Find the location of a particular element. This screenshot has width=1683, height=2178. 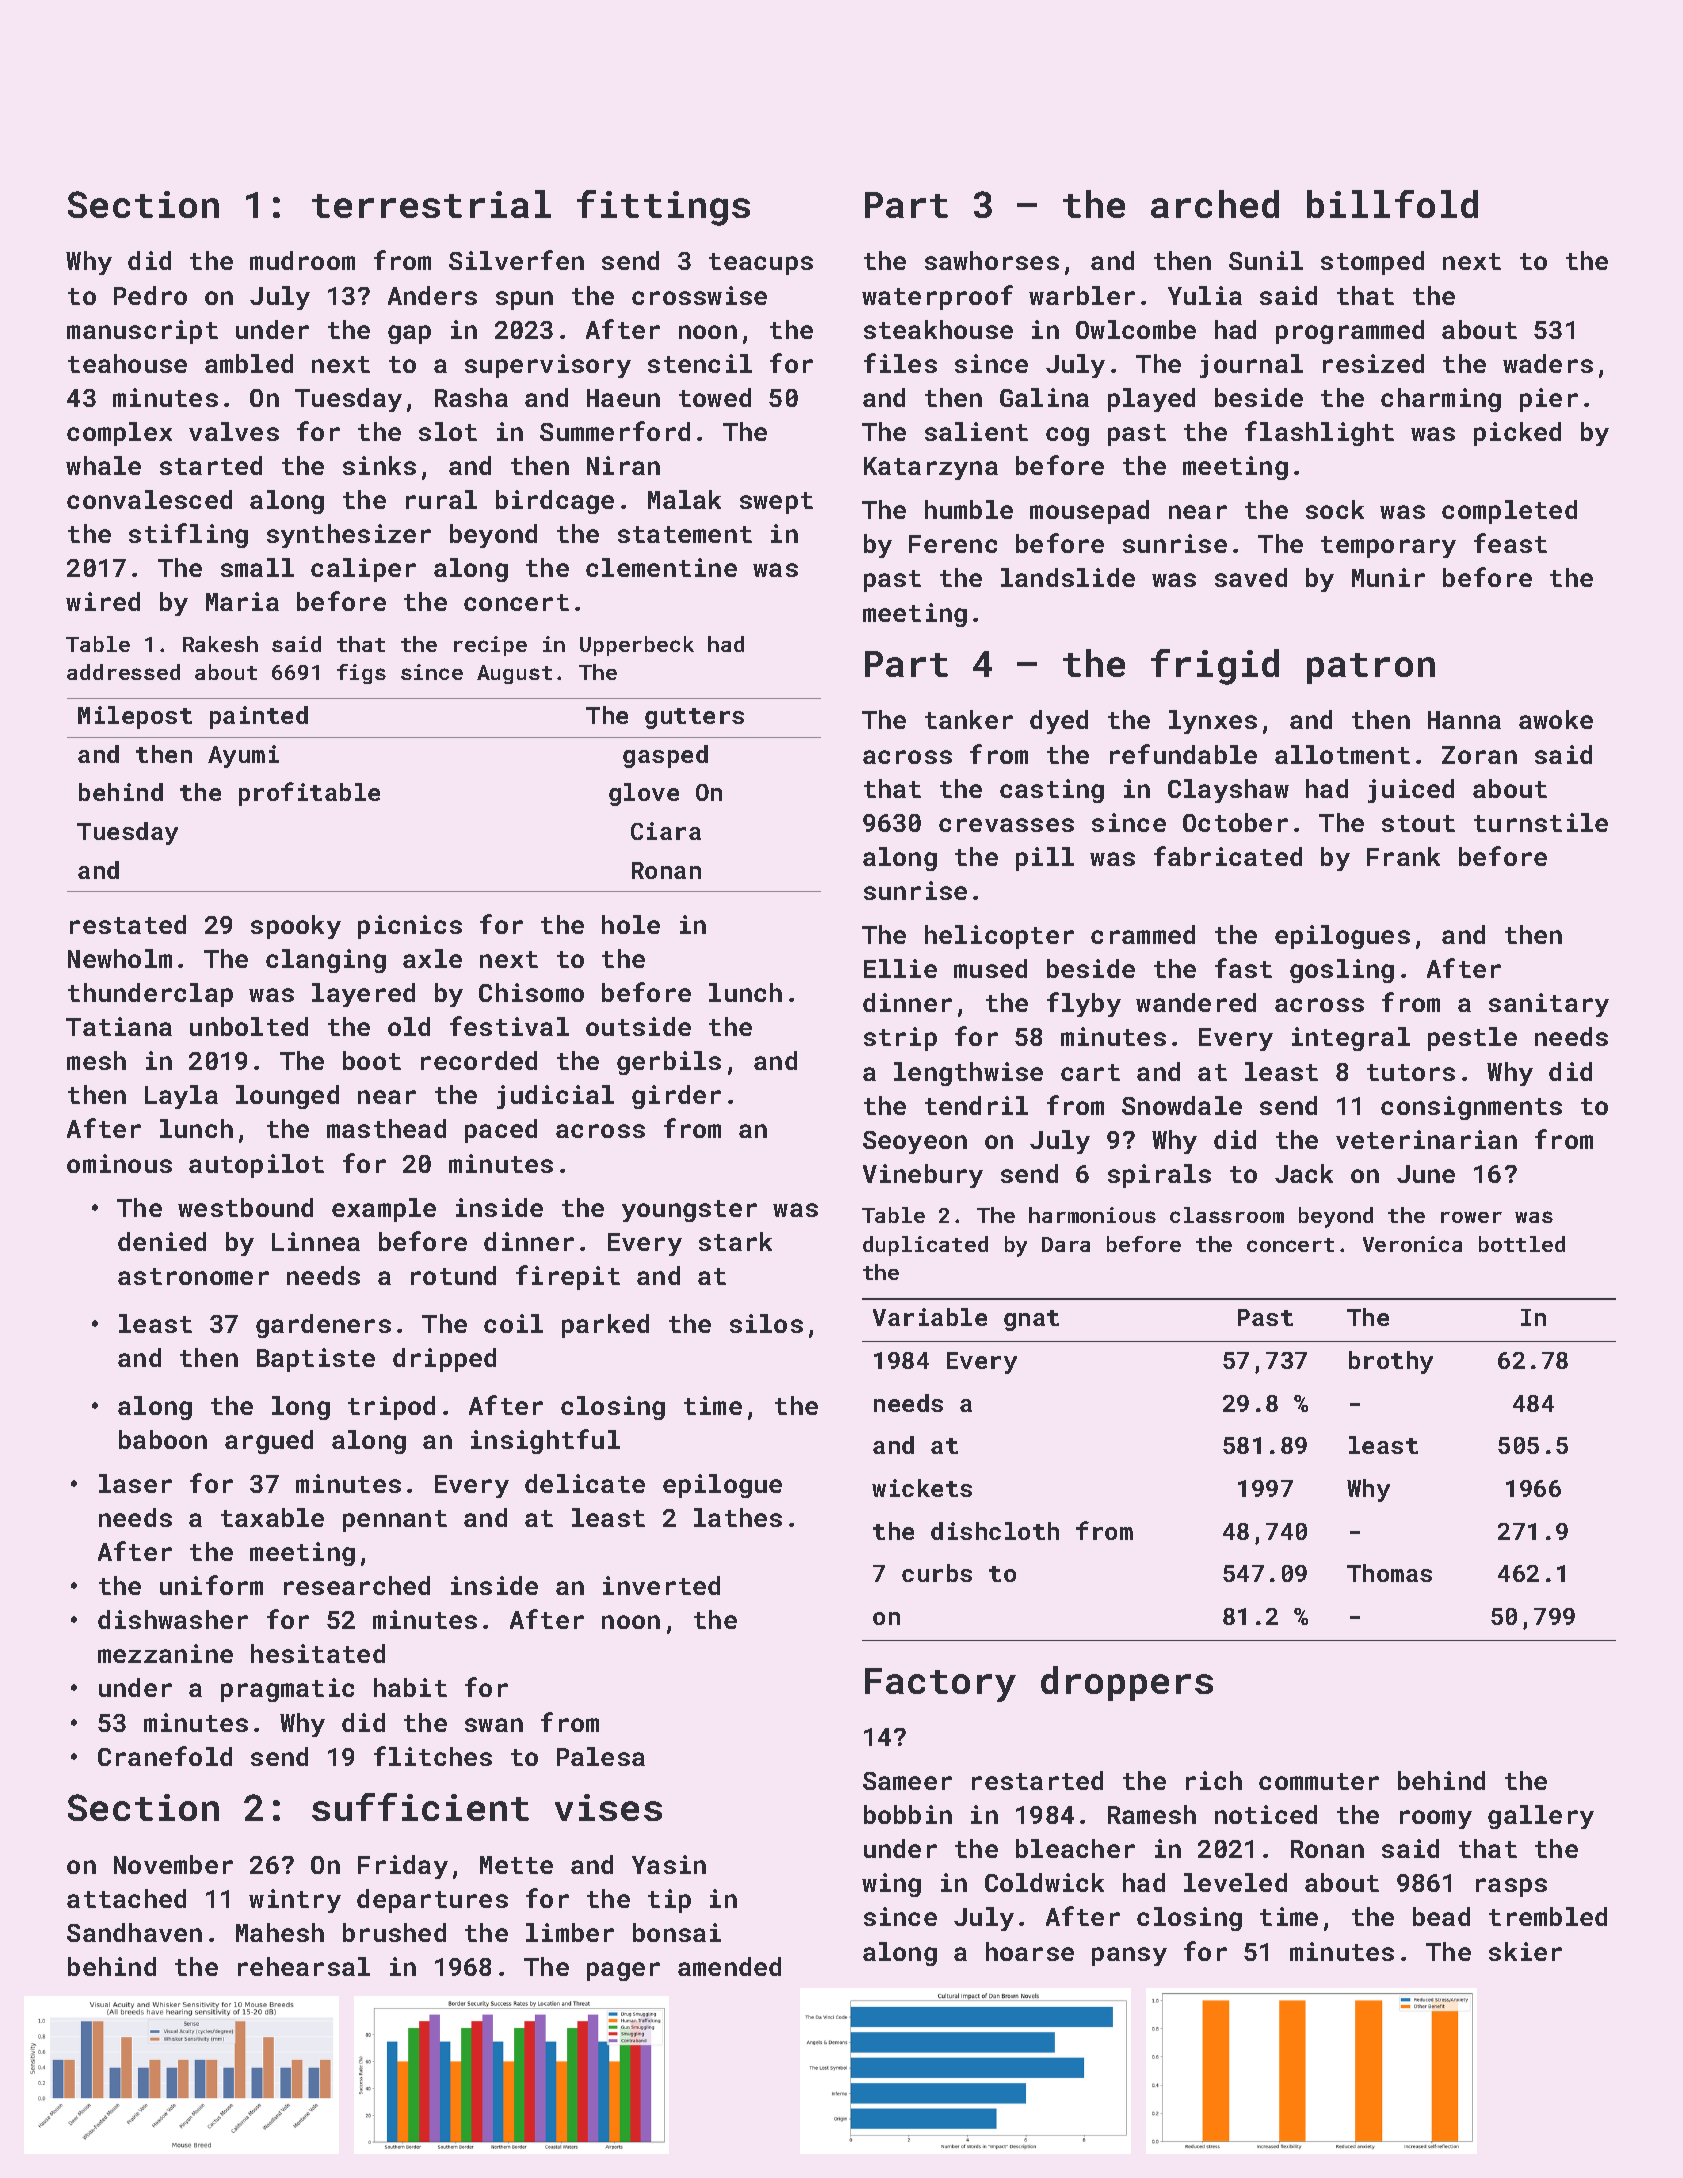

stencil is located at coordinates (700, 363).
